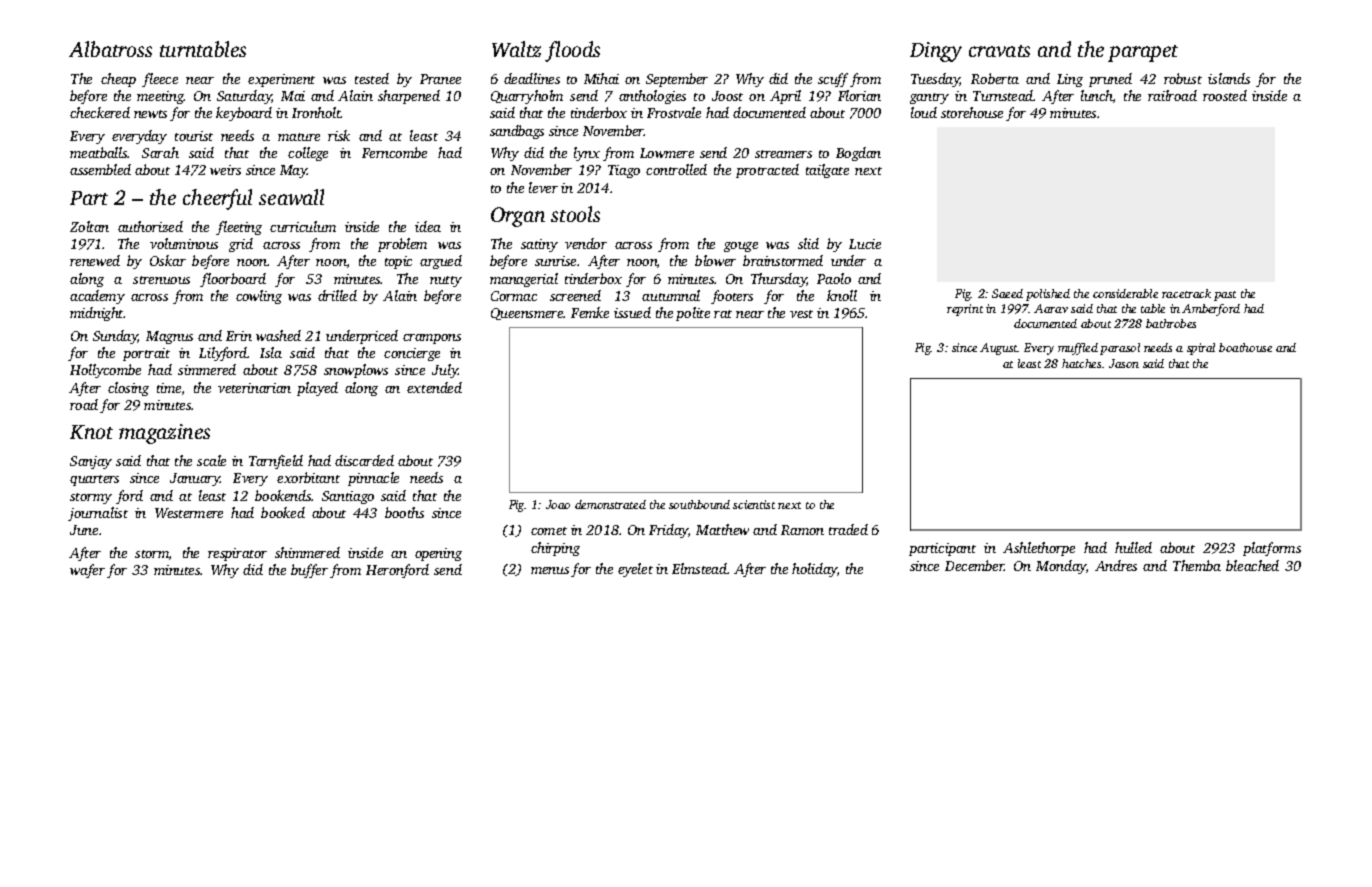  I want to click on time, so click(169, 388).
